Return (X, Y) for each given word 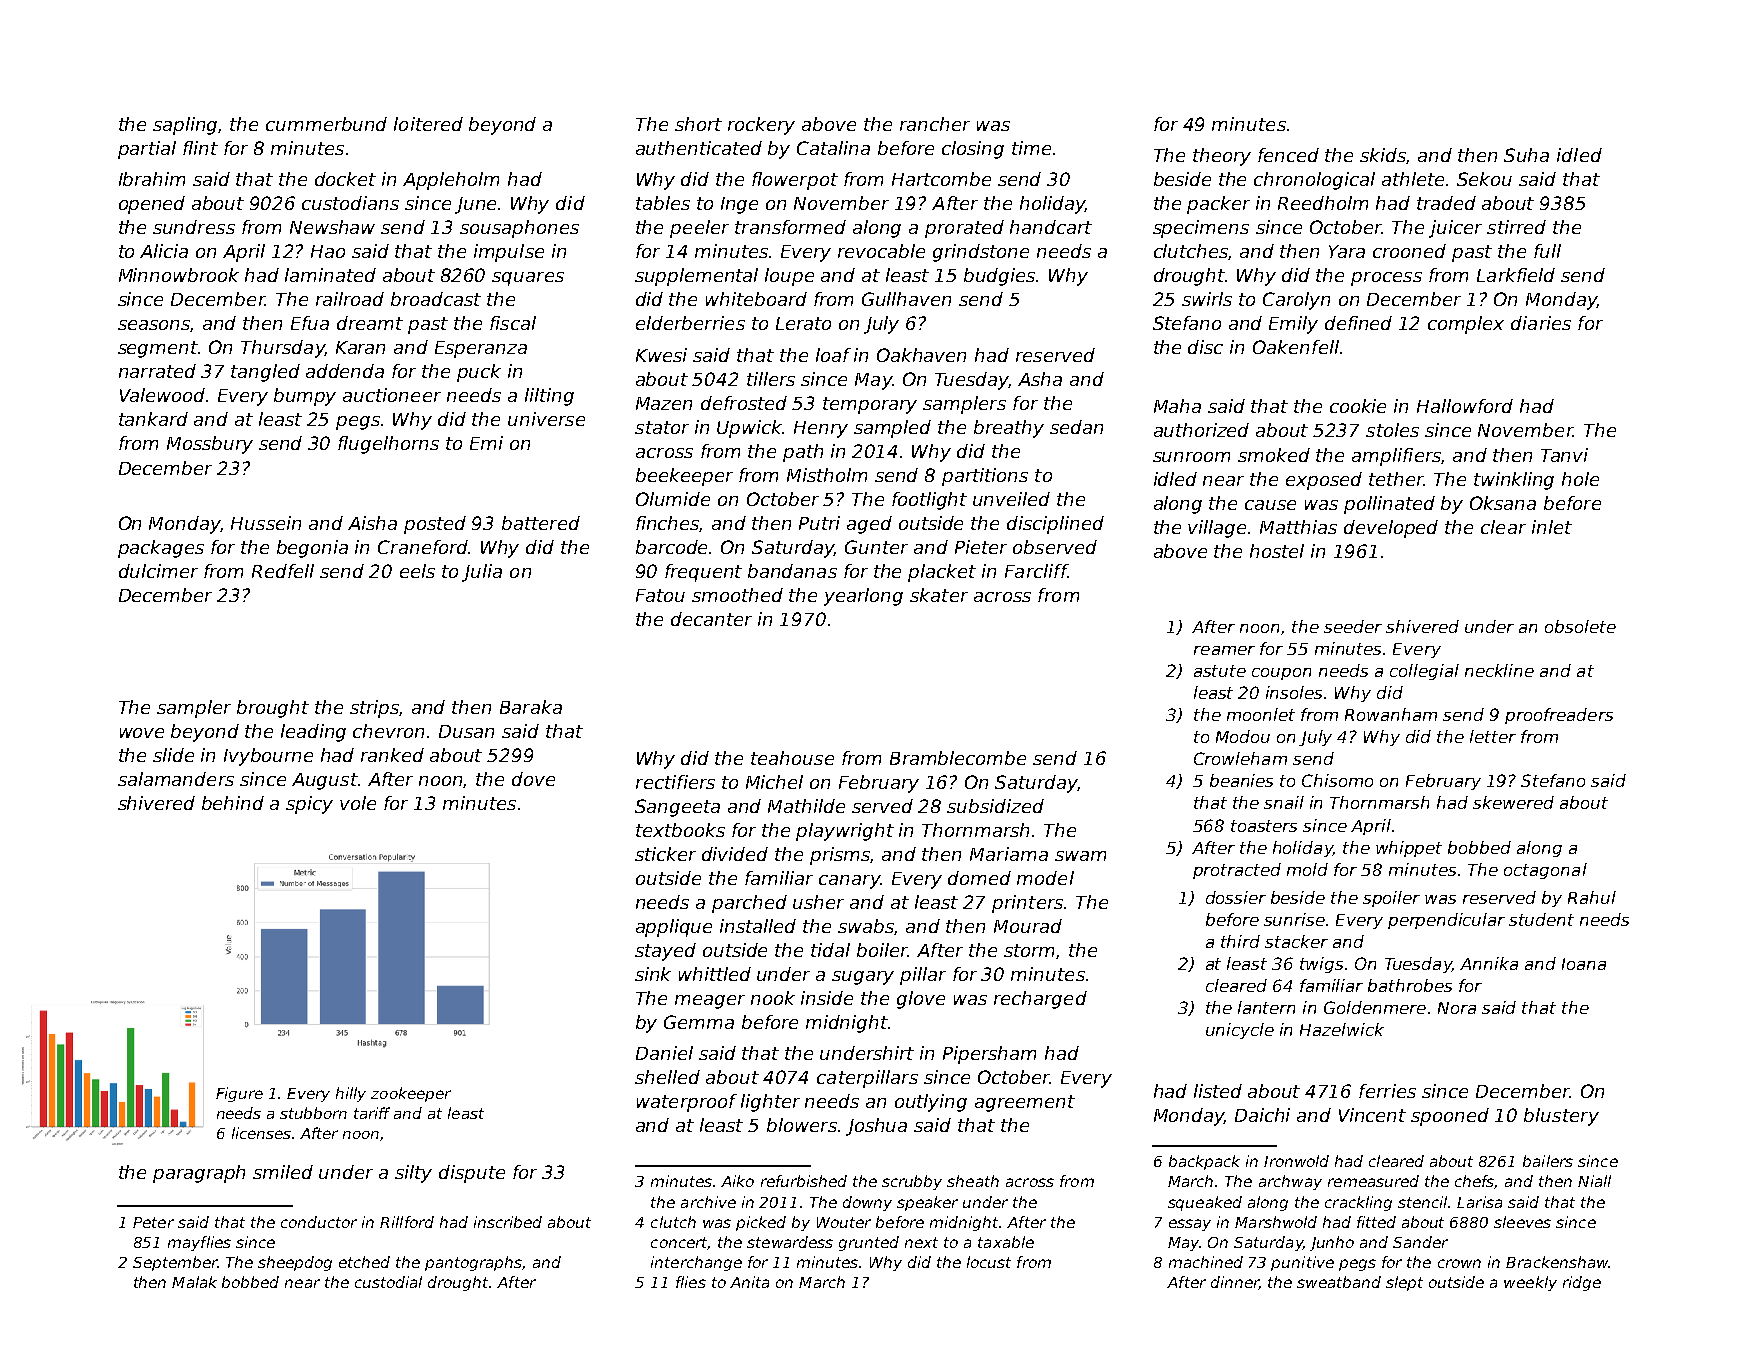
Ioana (1584, 964)
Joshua (876, 1127)
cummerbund (326, 124)
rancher (935, 124)
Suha (1526, 155)
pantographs (474, 1263)
